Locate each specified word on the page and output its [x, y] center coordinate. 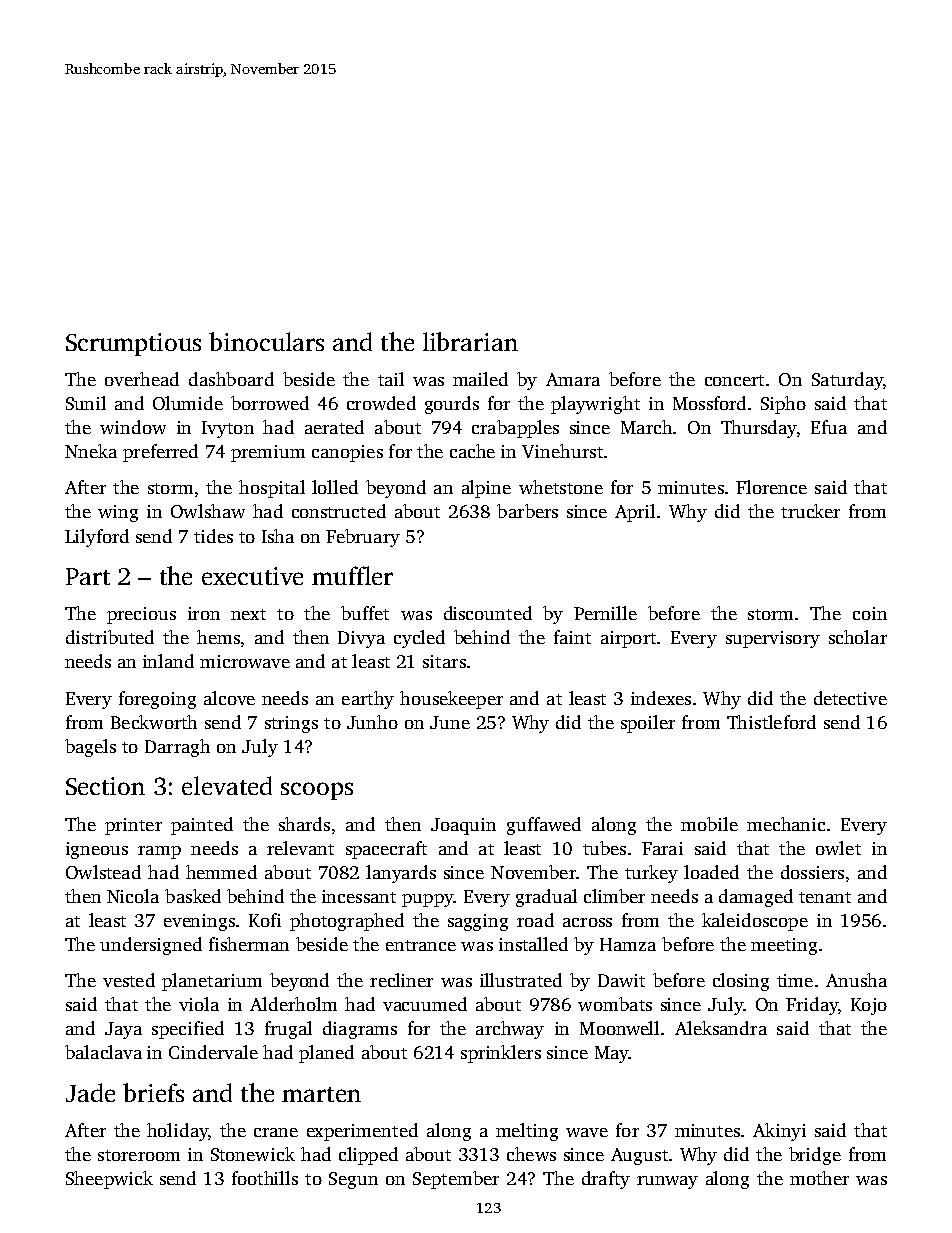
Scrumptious [133, 344]
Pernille [605, 613]
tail [391, 379]
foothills [265, 1178]
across [587, 922]
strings [291, 724]
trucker [810, 511]
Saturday [847, 381]
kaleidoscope [755, 922]
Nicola [133, 896]
